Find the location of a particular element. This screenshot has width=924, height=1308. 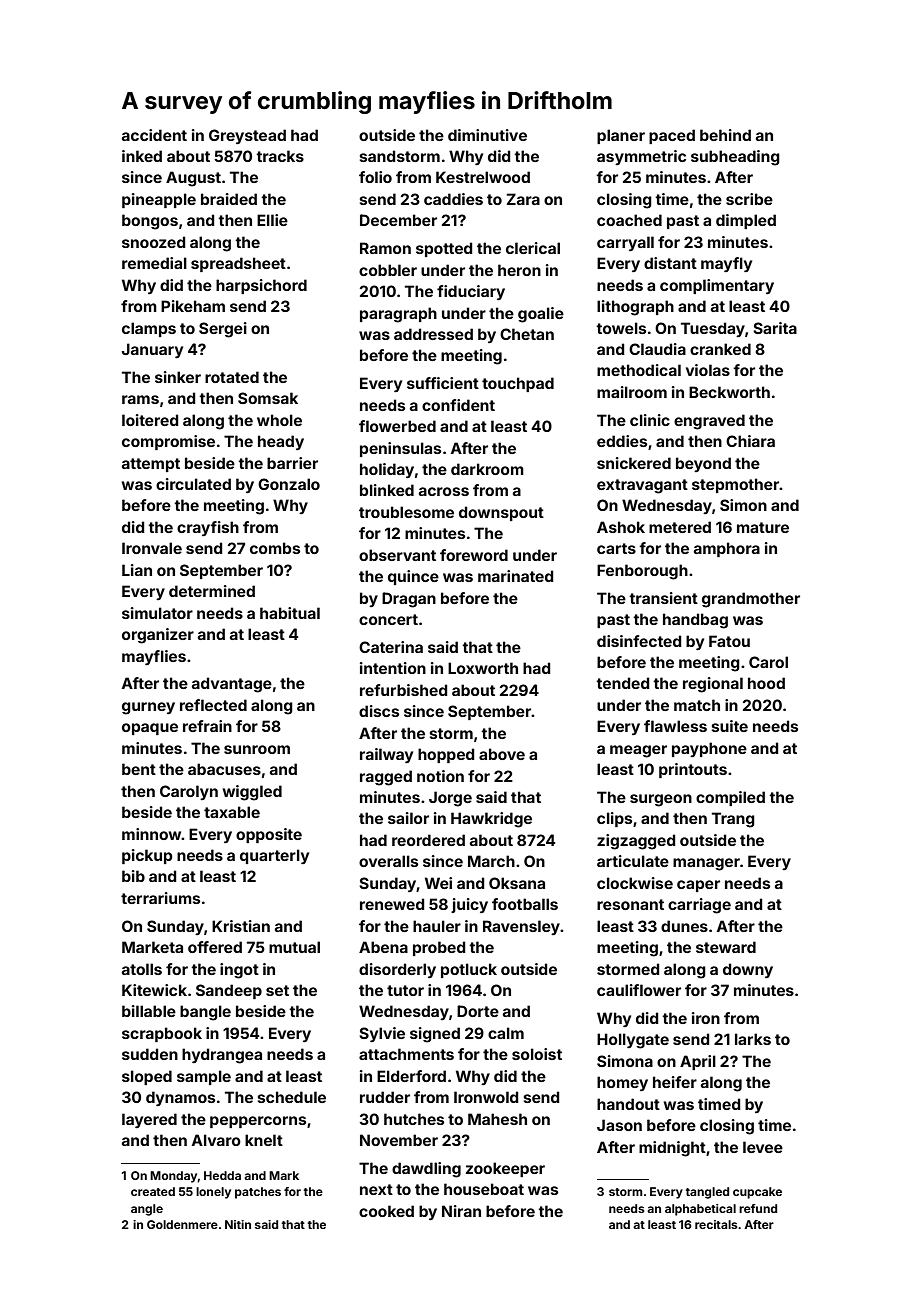

quince is located at coordinates (413, 577).
